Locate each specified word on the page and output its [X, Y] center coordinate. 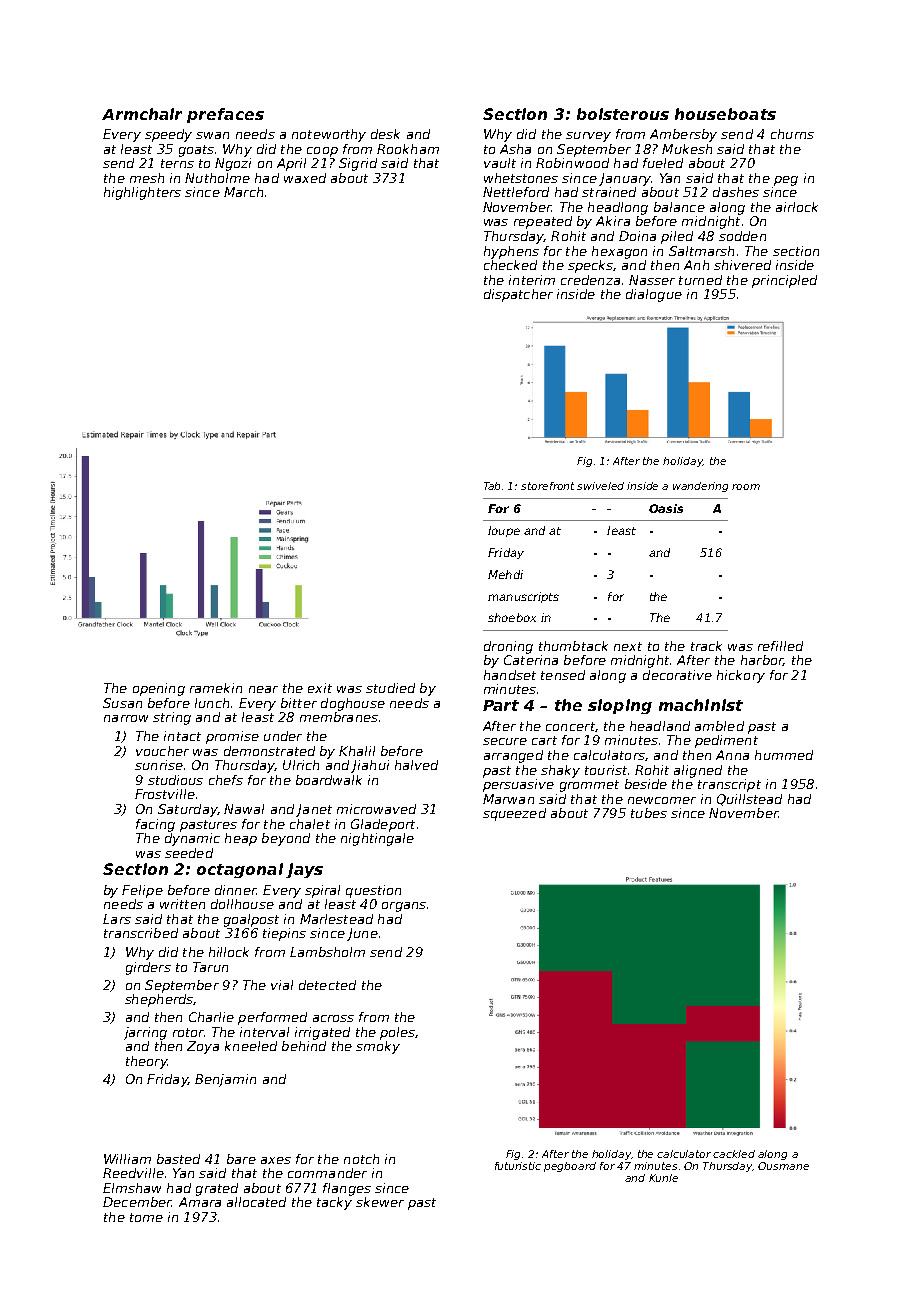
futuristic [518, 1166]
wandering [700, 487]
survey [588, 137]
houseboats [725, 114]
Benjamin [225, 1080]
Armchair [142, 114]
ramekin [216, 688]
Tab [492, 486]
